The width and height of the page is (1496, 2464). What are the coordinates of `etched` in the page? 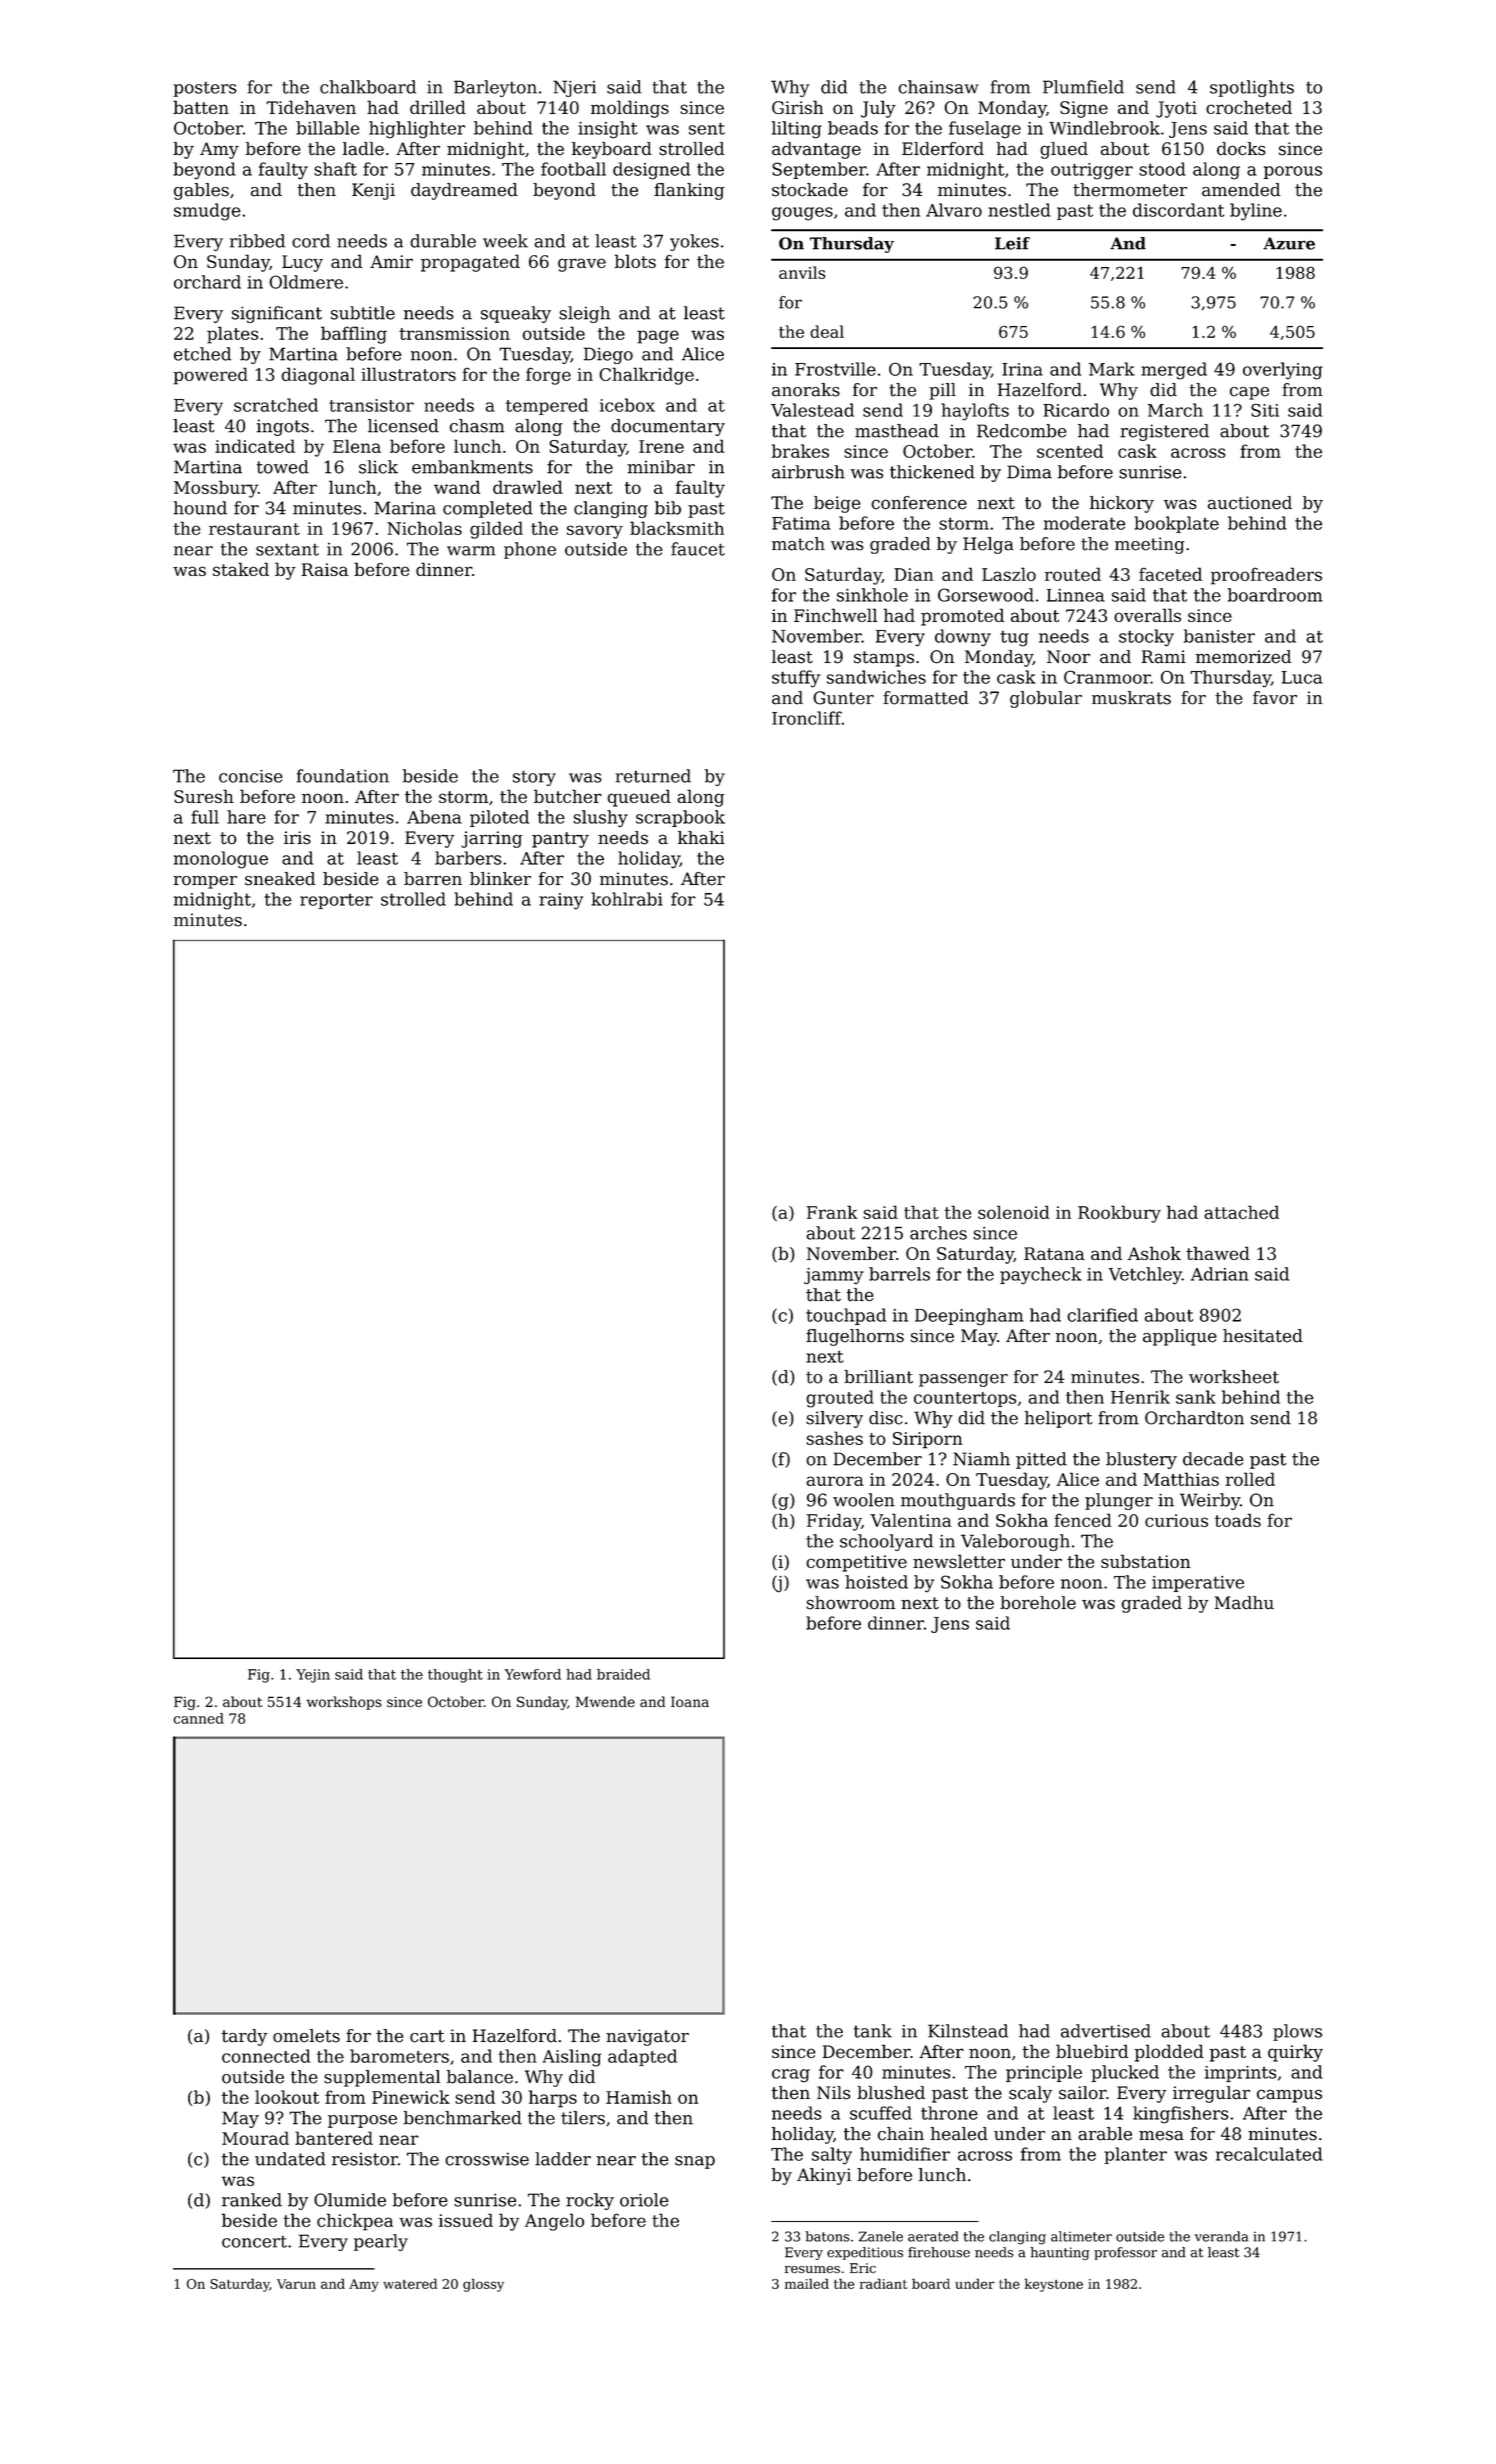 It's located at (202, 354).
